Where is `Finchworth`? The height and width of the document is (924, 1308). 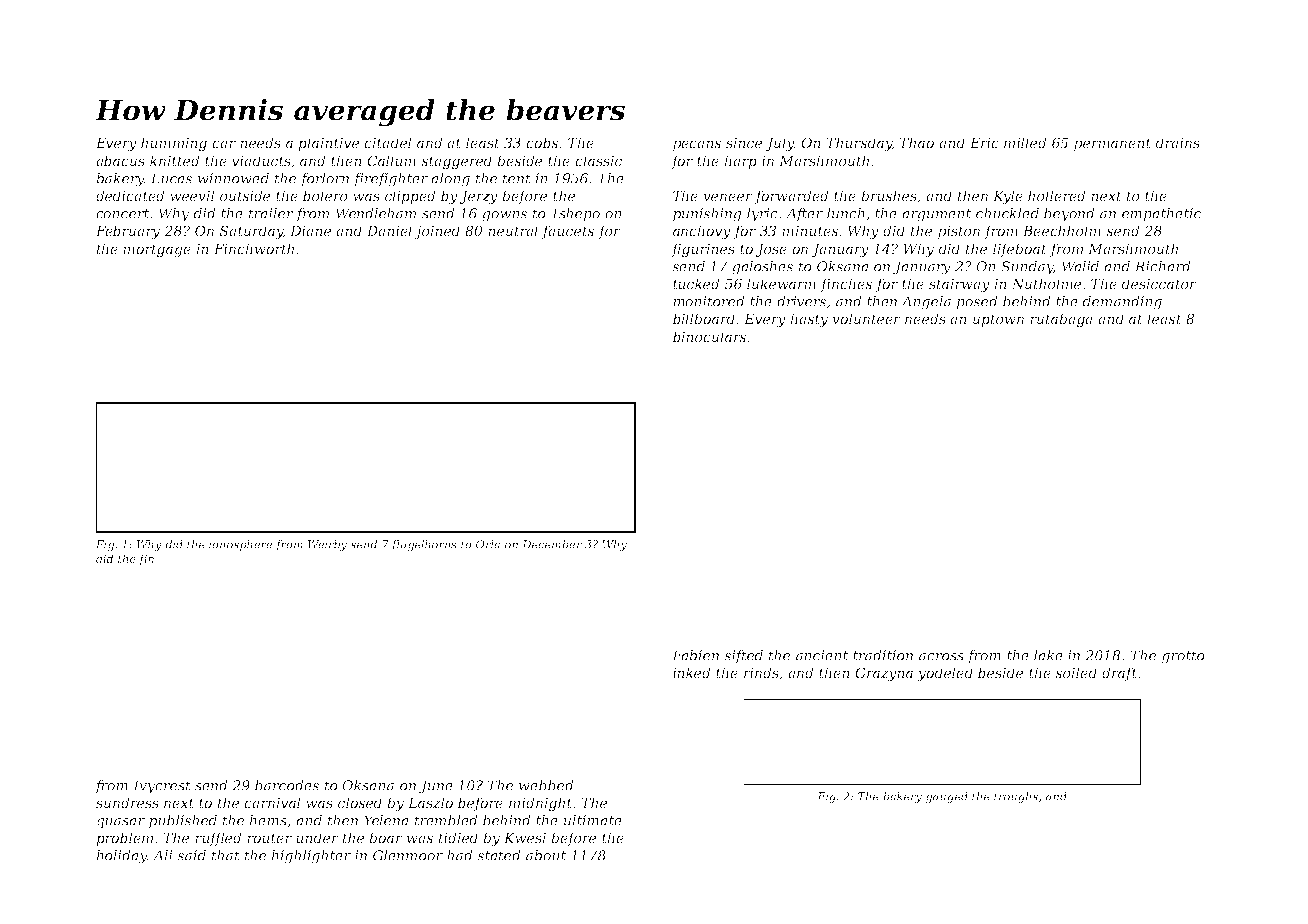
Finchworth is located at coordinates (254, 248).
